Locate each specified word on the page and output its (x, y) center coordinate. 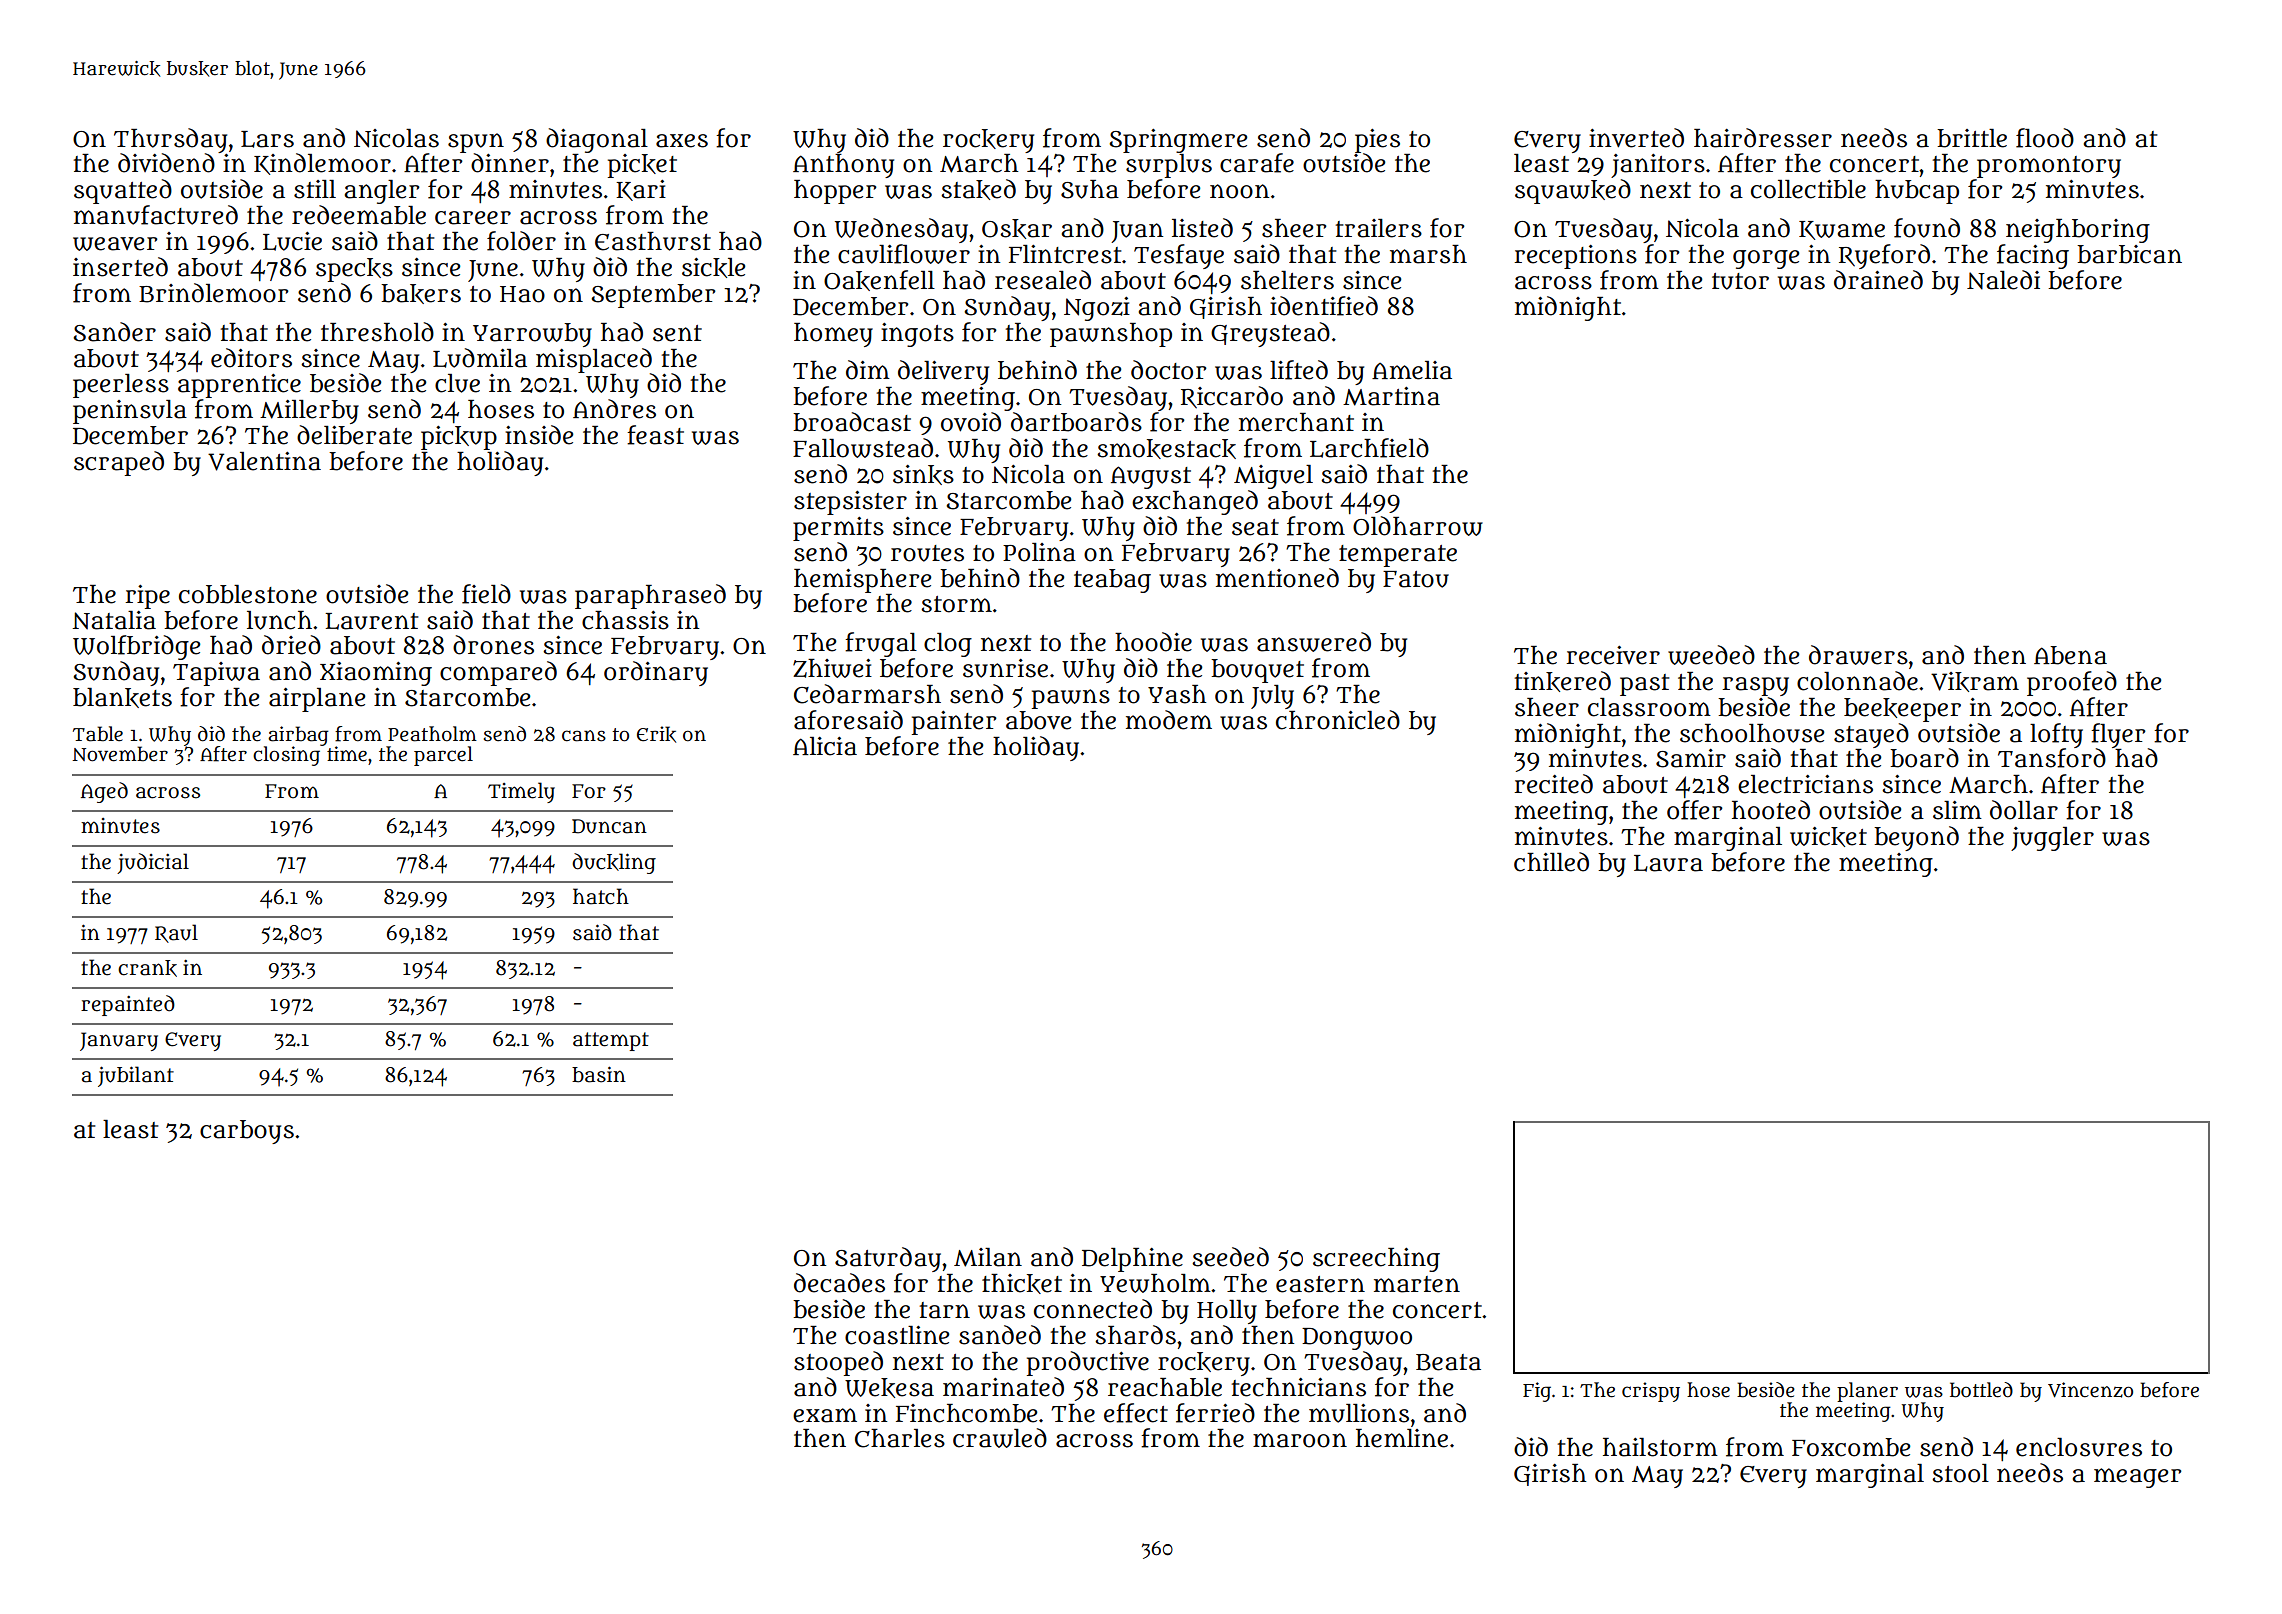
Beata (1448, 1362)
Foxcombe (1851, 1447)
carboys (247, 1132)
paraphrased (650, 596)
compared (498, 673)
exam (825, 1415)
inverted (1636, 138)
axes (682, 141)
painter (954, 723)
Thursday (170, 140)
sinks (923, 475)
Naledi (2003, 280)
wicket (1828, 837)
